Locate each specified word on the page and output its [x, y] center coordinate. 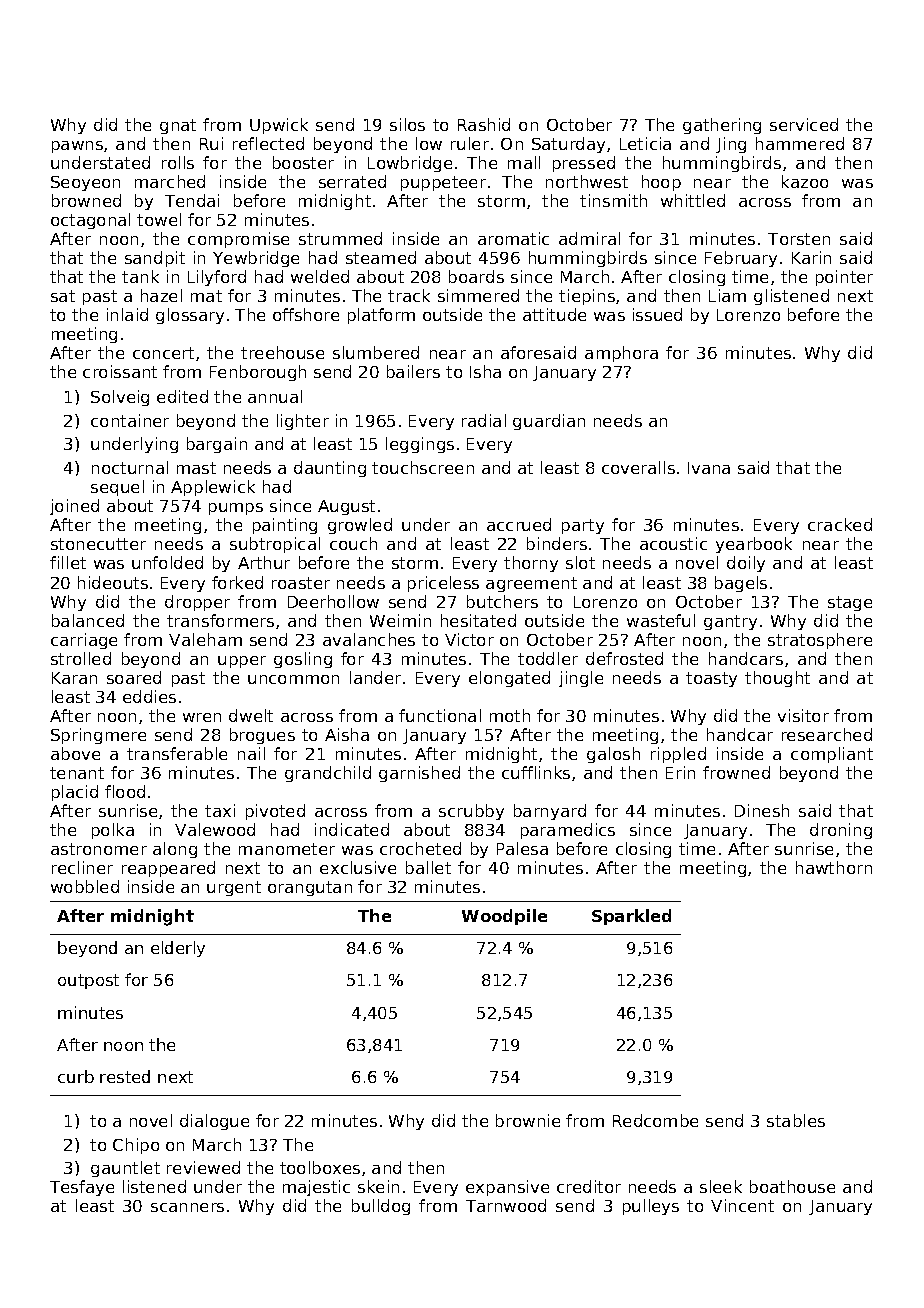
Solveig [120, 398]
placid [75, 793]
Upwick [279, 126]
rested [125, 1076]
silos [407, 124]
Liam [727, 295]
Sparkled [631, 917]
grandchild [328, 774]
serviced [804, 124]
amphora [621, 354]
